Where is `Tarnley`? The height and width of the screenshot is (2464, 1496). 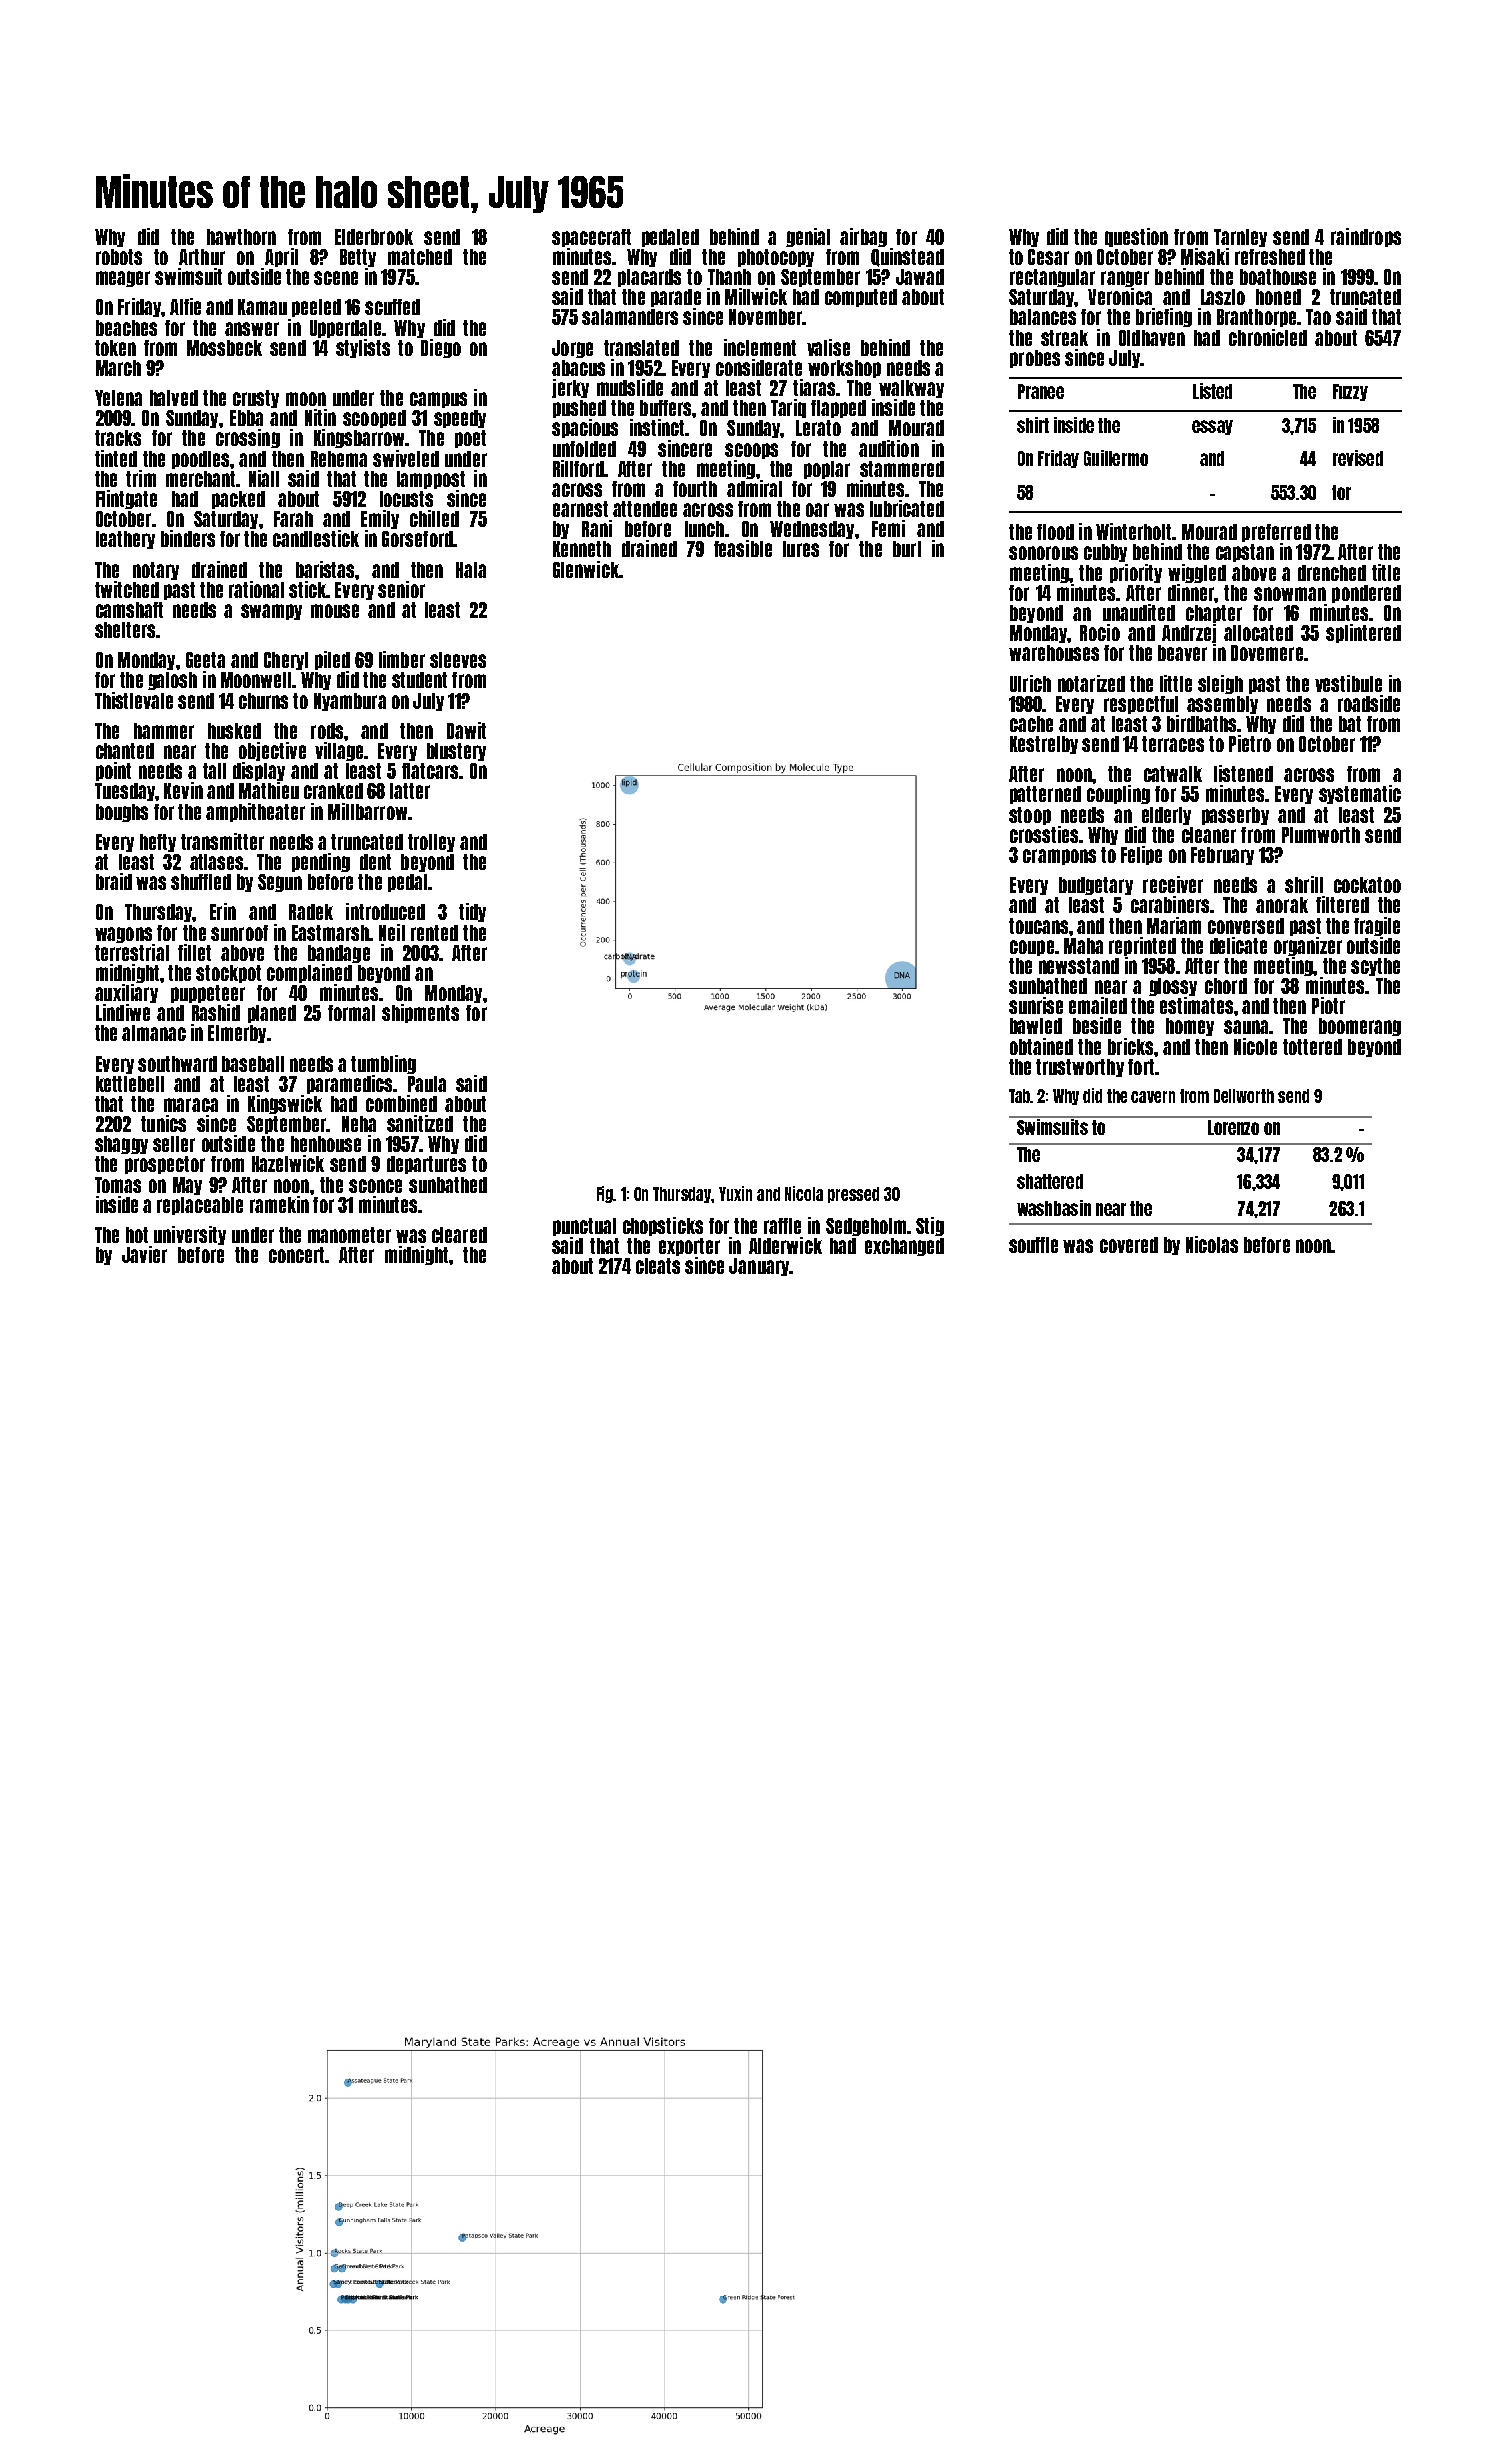 Tarnley is located at coordinates (1240, 238).
